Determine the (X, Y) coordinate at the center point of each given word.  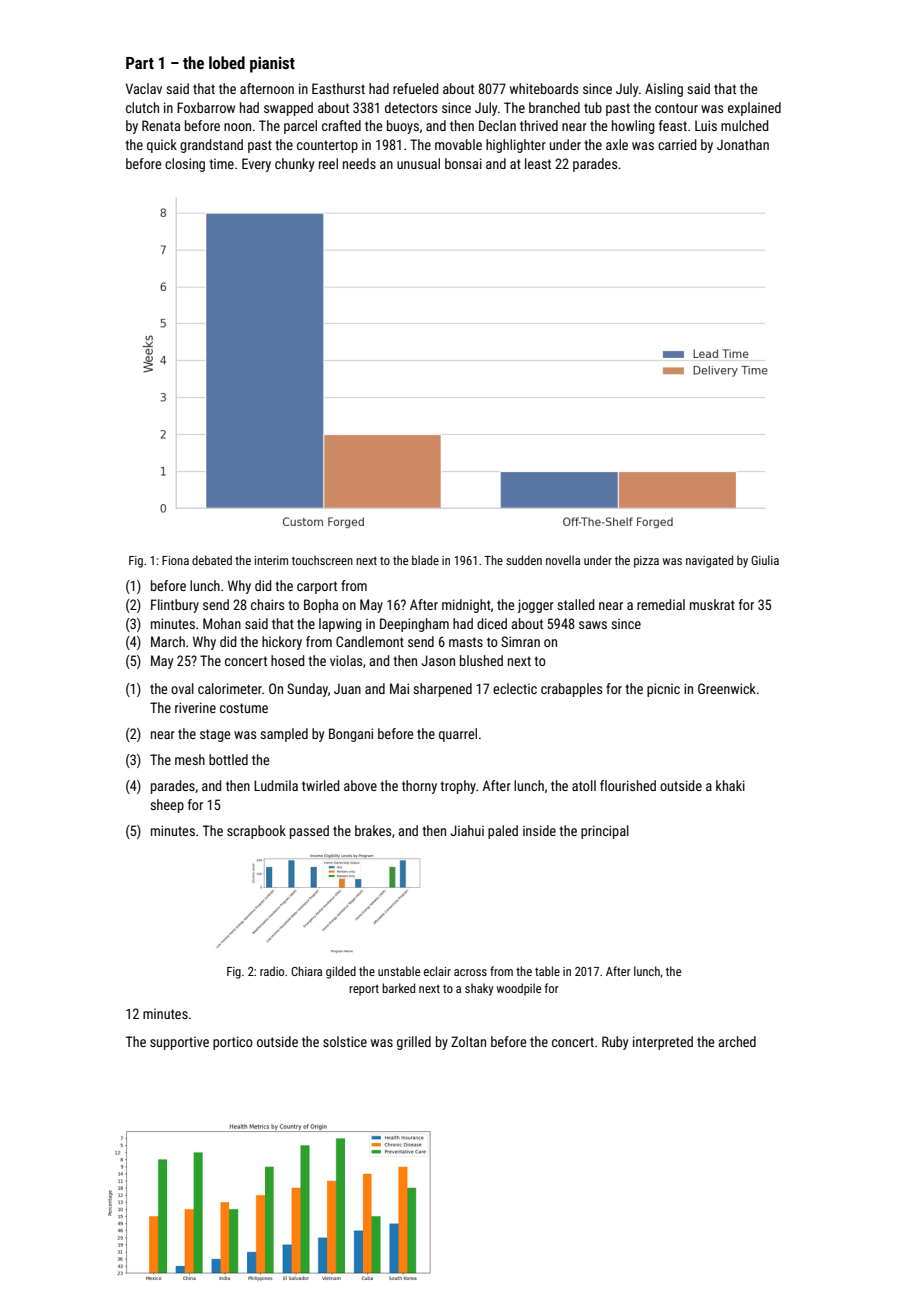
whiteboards (544, 88)
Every (256, 165)
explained (754, 109)
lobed (227, 62)
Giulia (765, 560)
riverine (195, 707)
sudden (524, 560)
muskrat (712, 604)
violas (346, 660)
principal (605, 832)
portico (233, 1043)
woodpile (519, 989)
